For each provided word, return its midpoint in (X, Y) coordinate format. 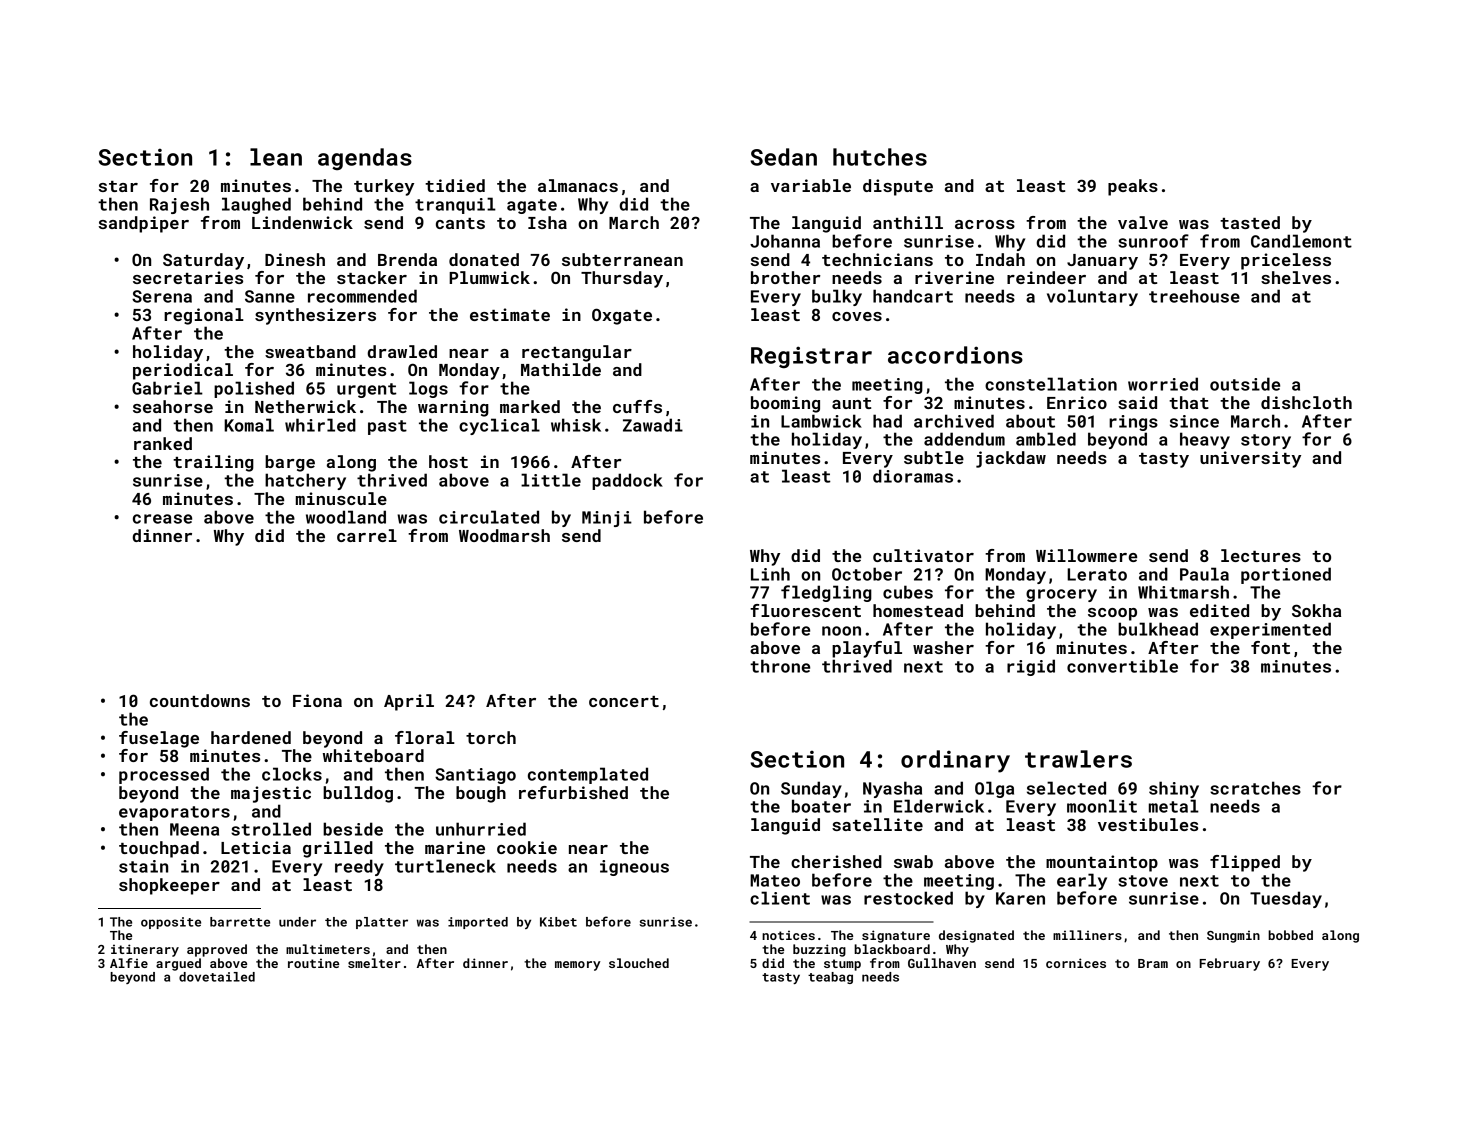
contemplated (588, 775)
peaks (1133, 187)
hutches (880, 157)
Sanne (270, 296)
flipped (1245, 863)
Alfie (129, 963)
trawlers (1078, 759)
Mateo (775, 880)
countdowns (200, 700)
